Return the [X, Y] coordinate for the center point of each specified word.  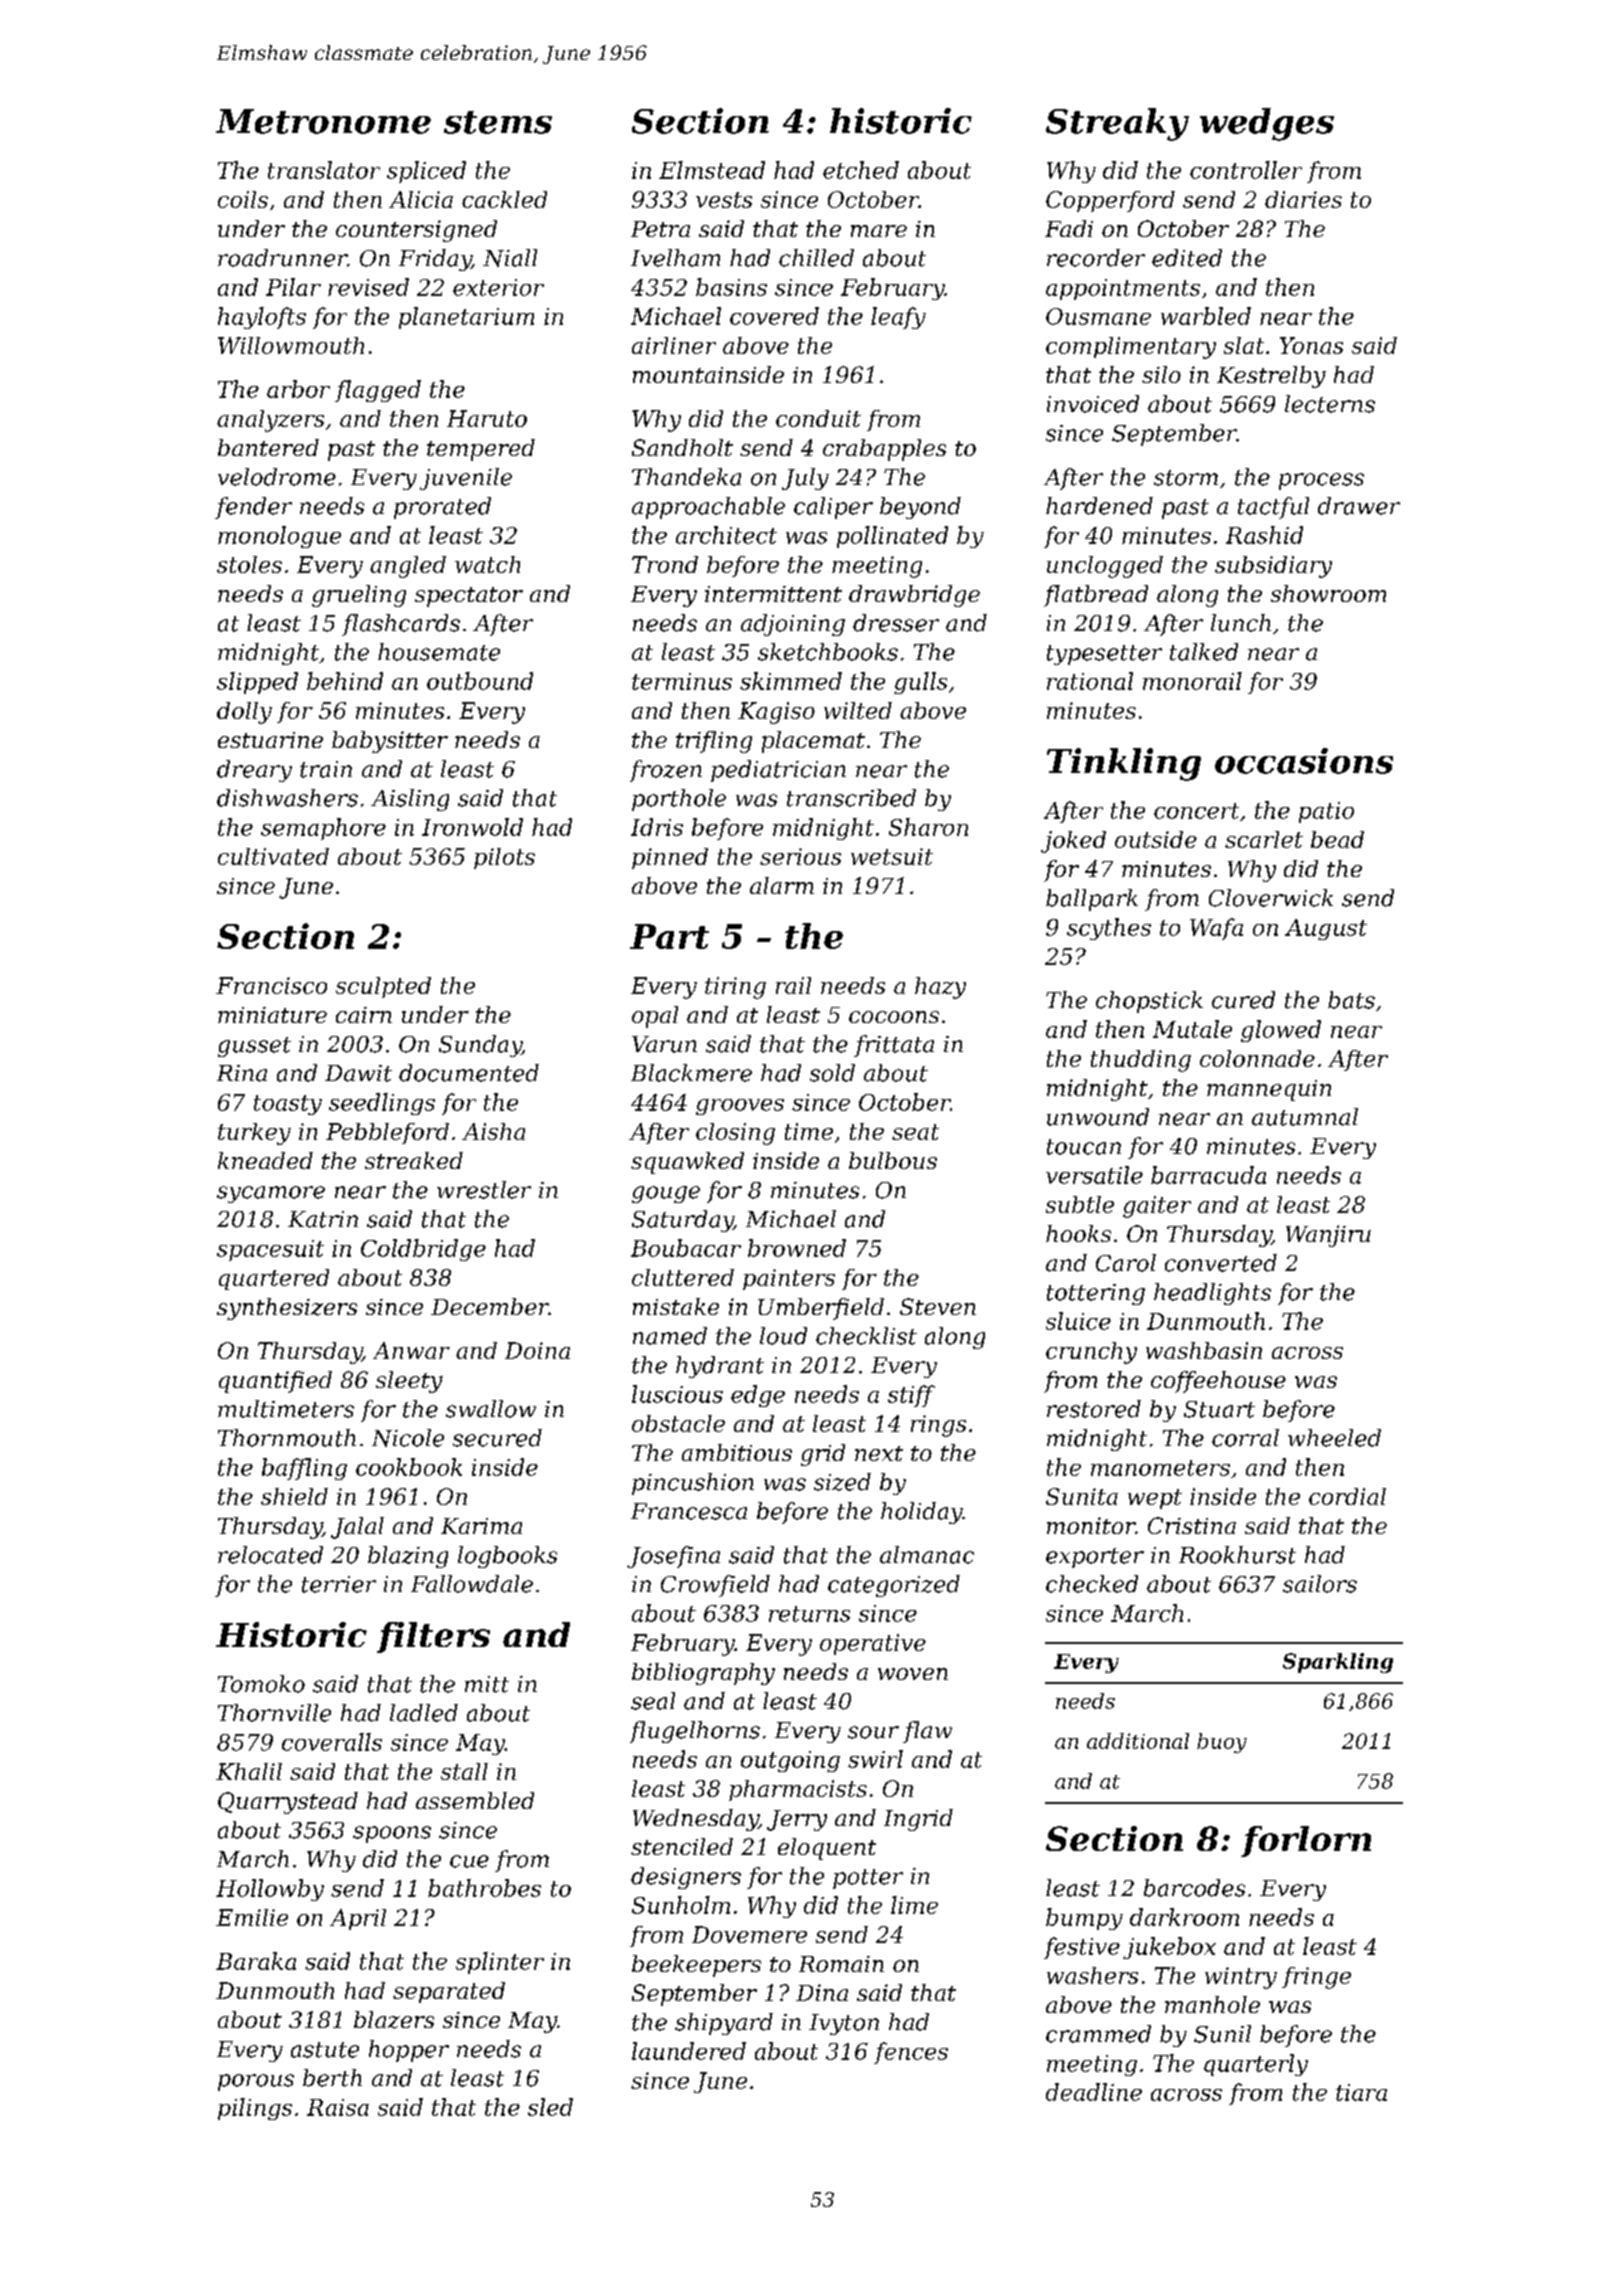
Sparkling [1338, 1663]
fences [911, 2053]
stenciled [682, 1846]
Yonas [1311, 345]
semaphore [323, 829]
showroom [1328, 593]
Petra [660, 229]
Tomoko [261, 1684]
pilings [255, 2109]
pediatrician [778, 771]
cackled [504, 199]
